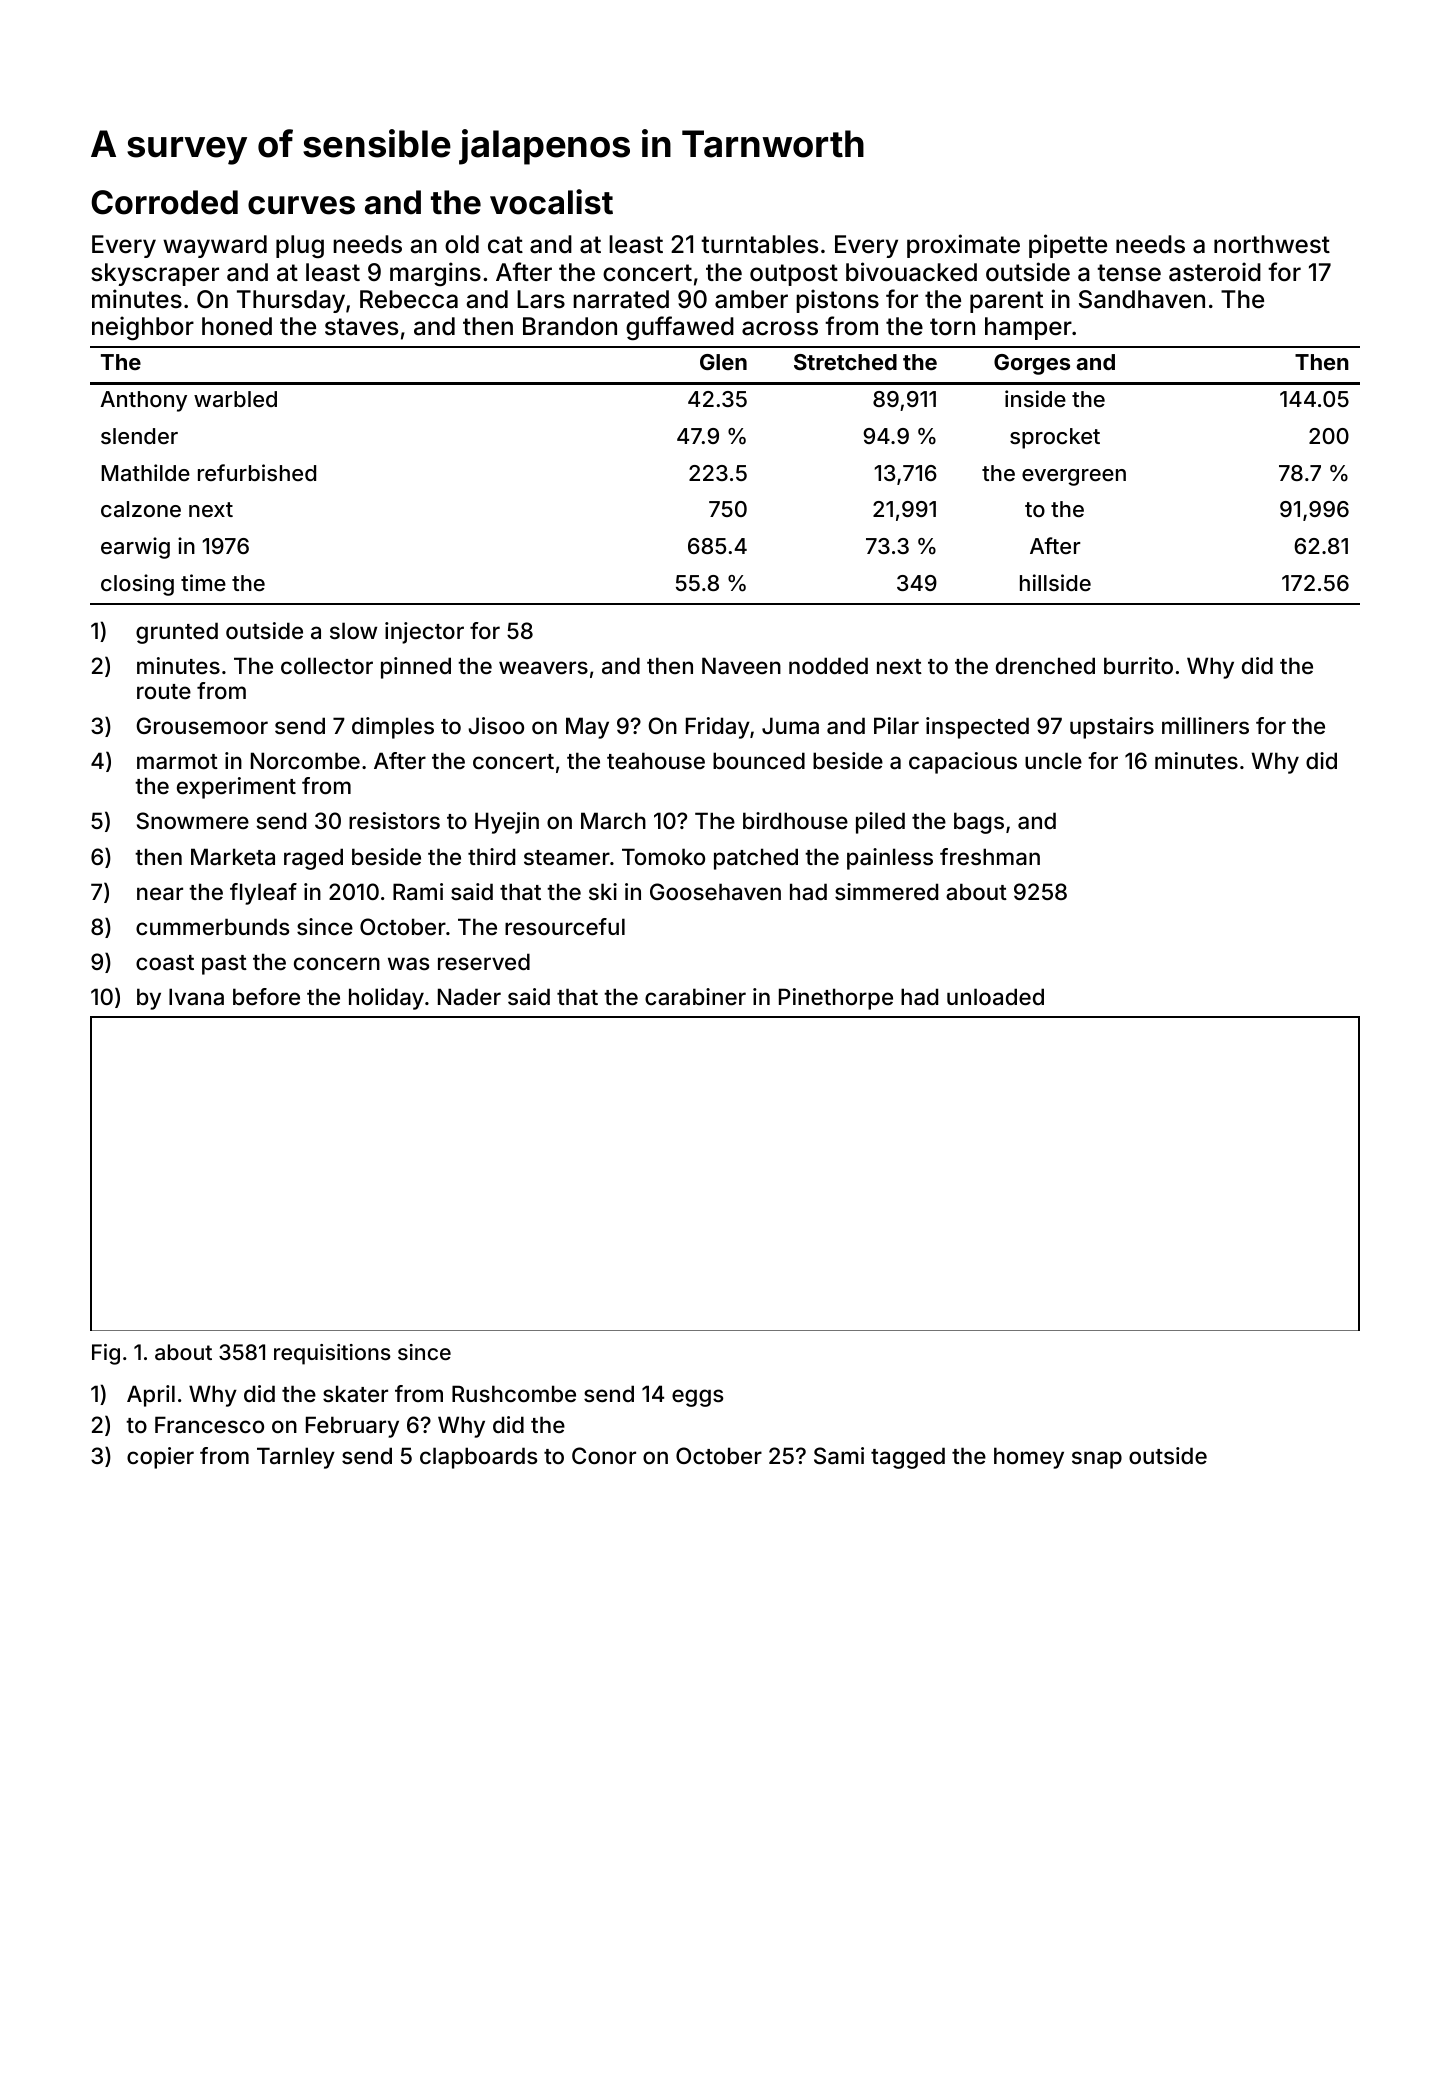 The width and height of the image is (1450, 2100). What do you see at coordinates (235, 399) in the image?
I see `warbled` at bounding box center [235, 399].
